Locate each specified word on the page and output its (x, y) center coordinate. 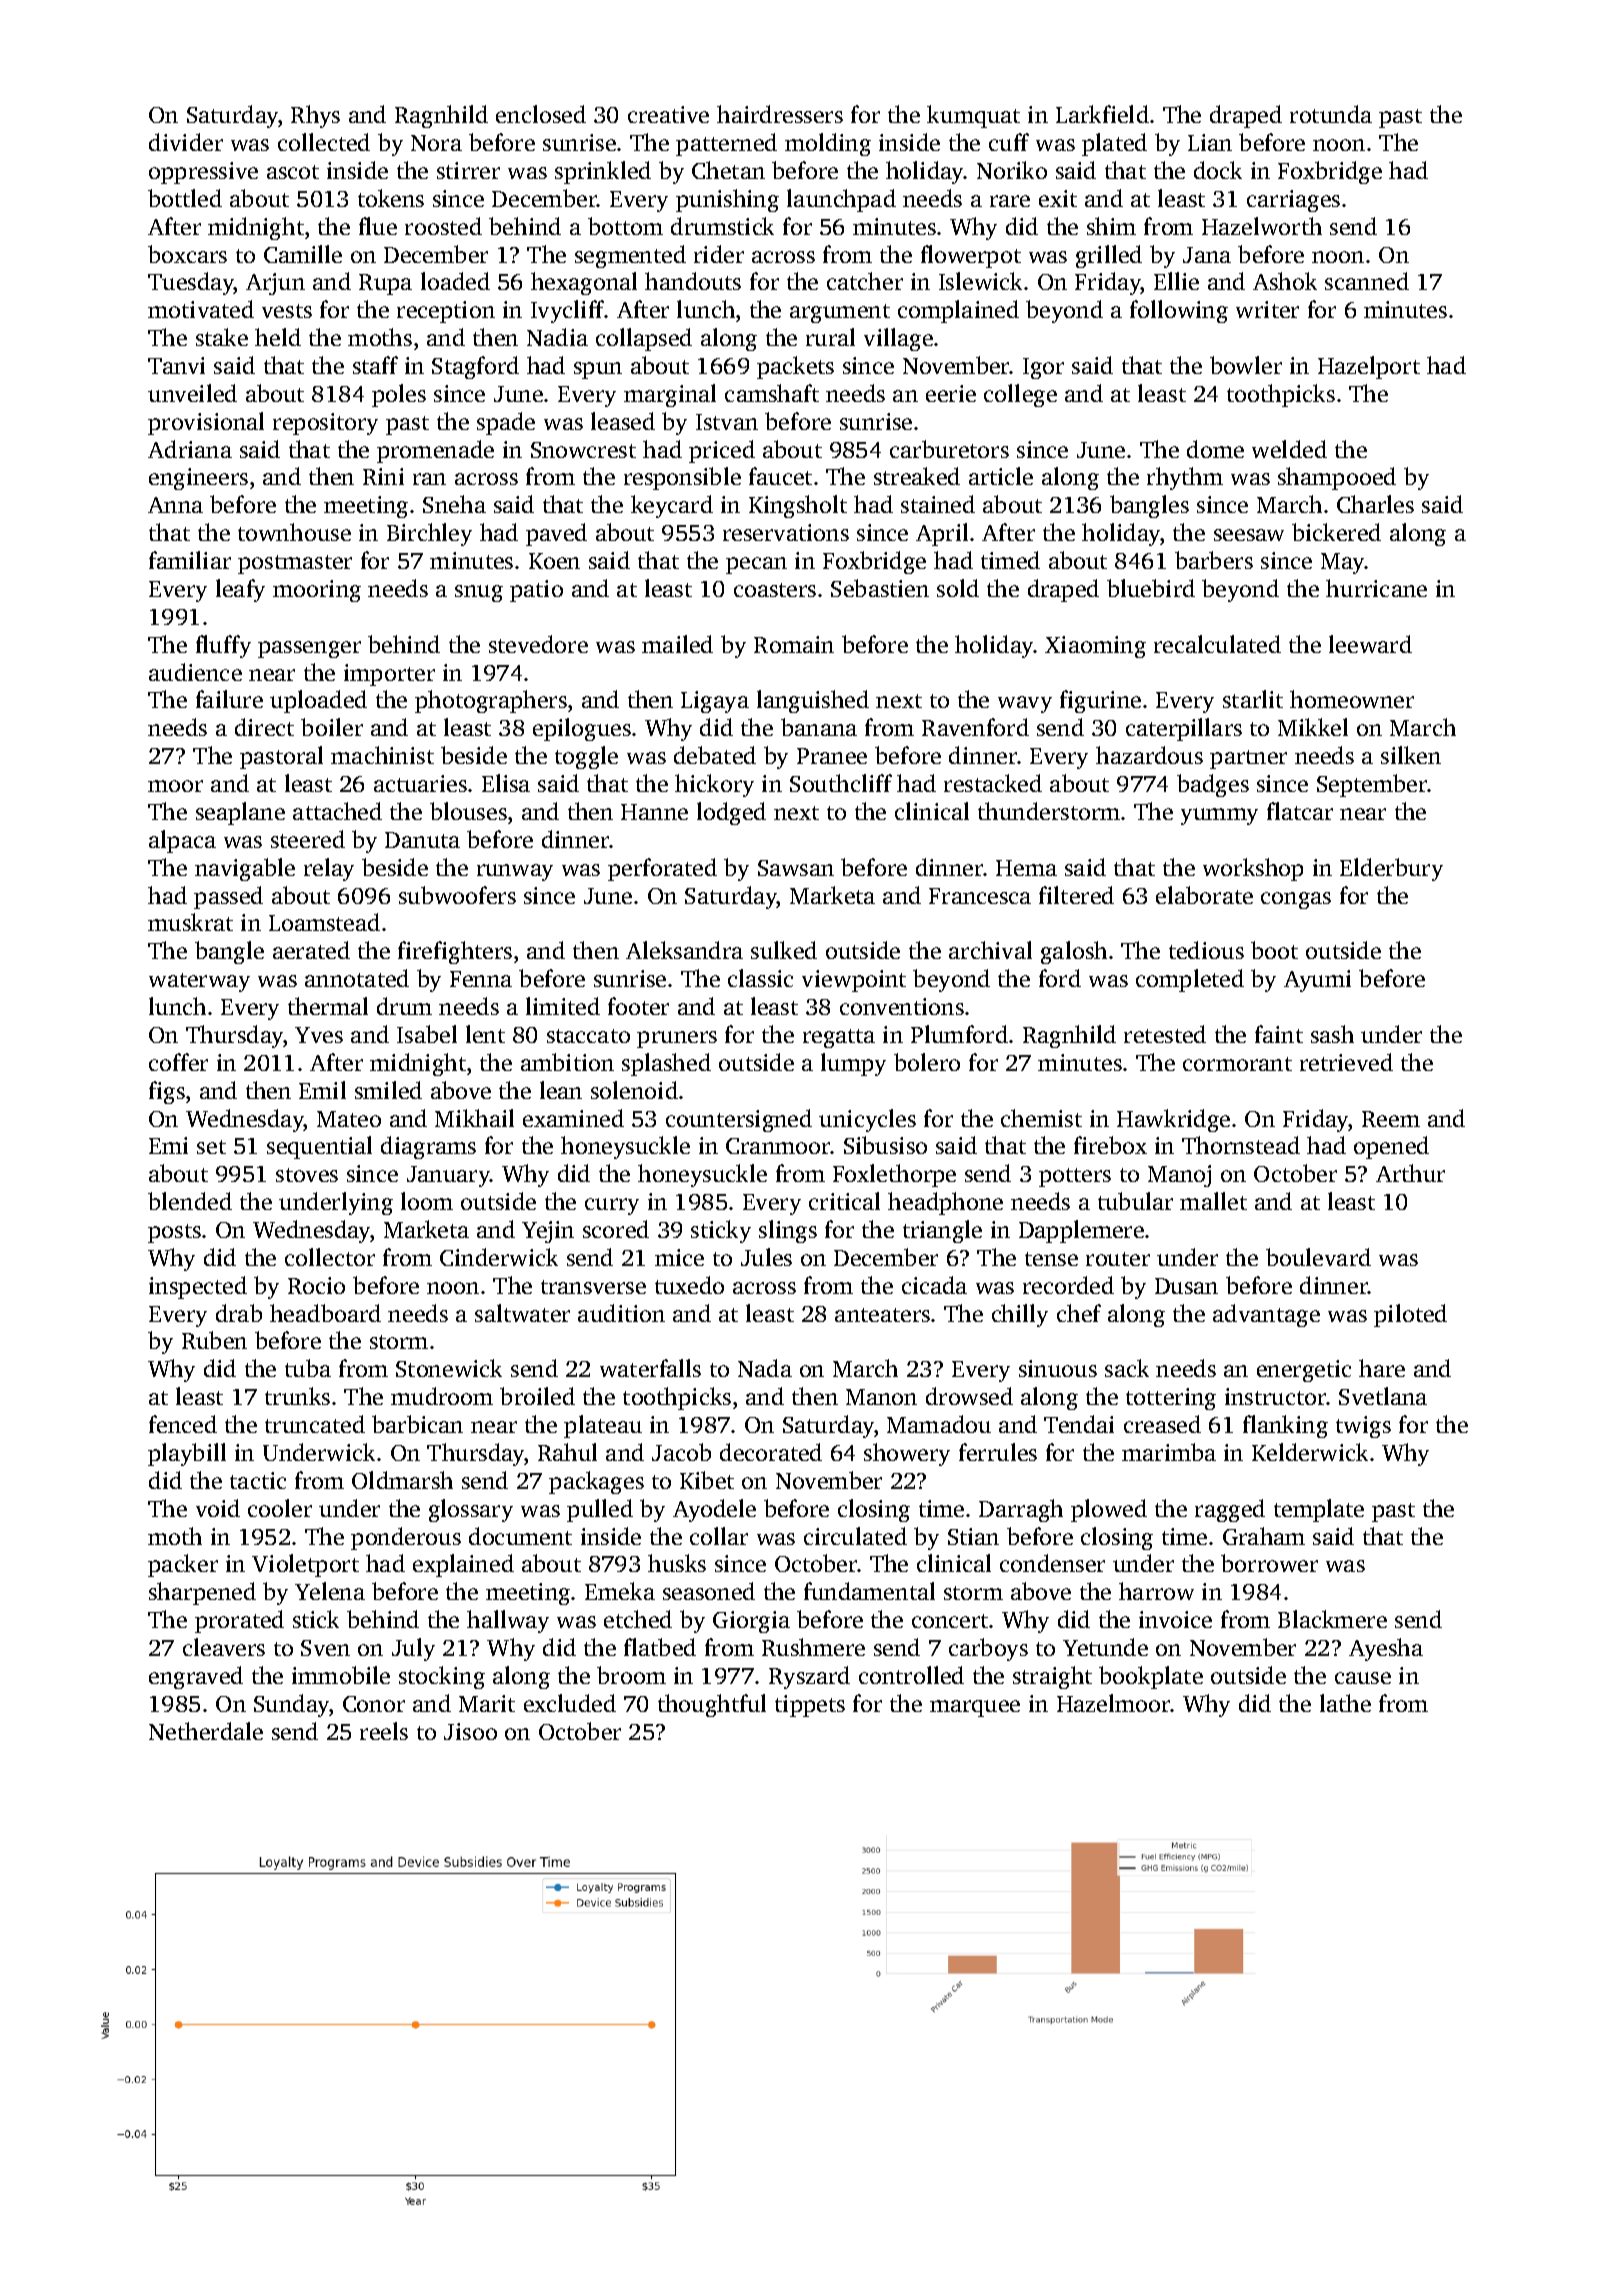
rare (1010, 201)
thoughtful (712, 1705)
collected (324, 142)
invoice (1175, 1619)
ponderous (406, 1538)
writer (1267, 309)
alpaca (182, 841)
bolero (927, 1062)
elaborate (1204, 895)
